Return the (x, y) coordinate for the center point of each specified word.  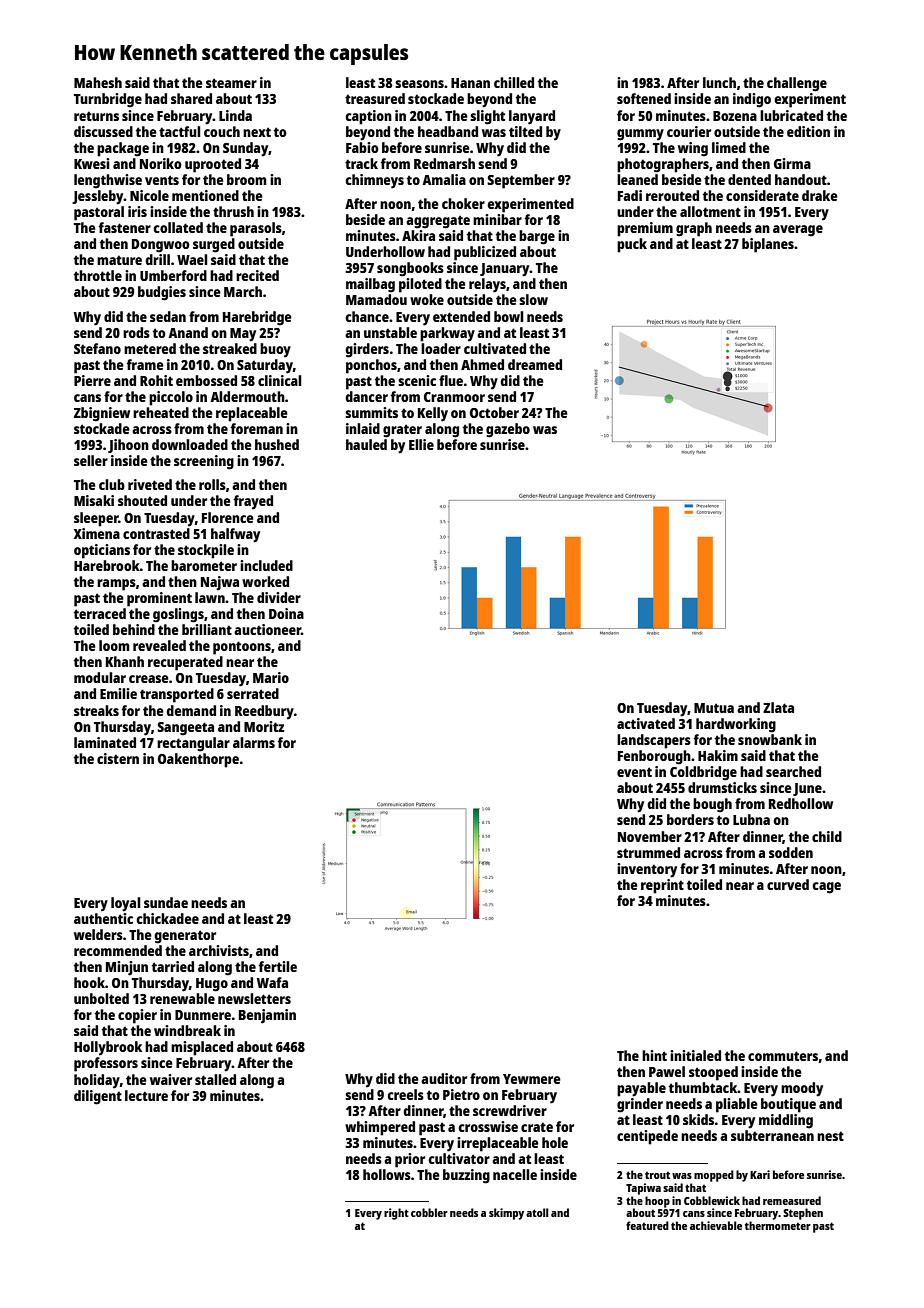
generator (185, 937)
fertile (277, 966)
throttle (98, 275)
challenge (797, 84)
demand (191, 710)
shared (191, 98)
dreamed (535, 364)
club (112, 484)
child (827, 836)
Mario (271, 677)
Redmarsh (444, 163)
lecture (146, 1095)
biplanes (768, 245)
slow (533, 299)
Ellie (421, 444)
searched (793, 771)
